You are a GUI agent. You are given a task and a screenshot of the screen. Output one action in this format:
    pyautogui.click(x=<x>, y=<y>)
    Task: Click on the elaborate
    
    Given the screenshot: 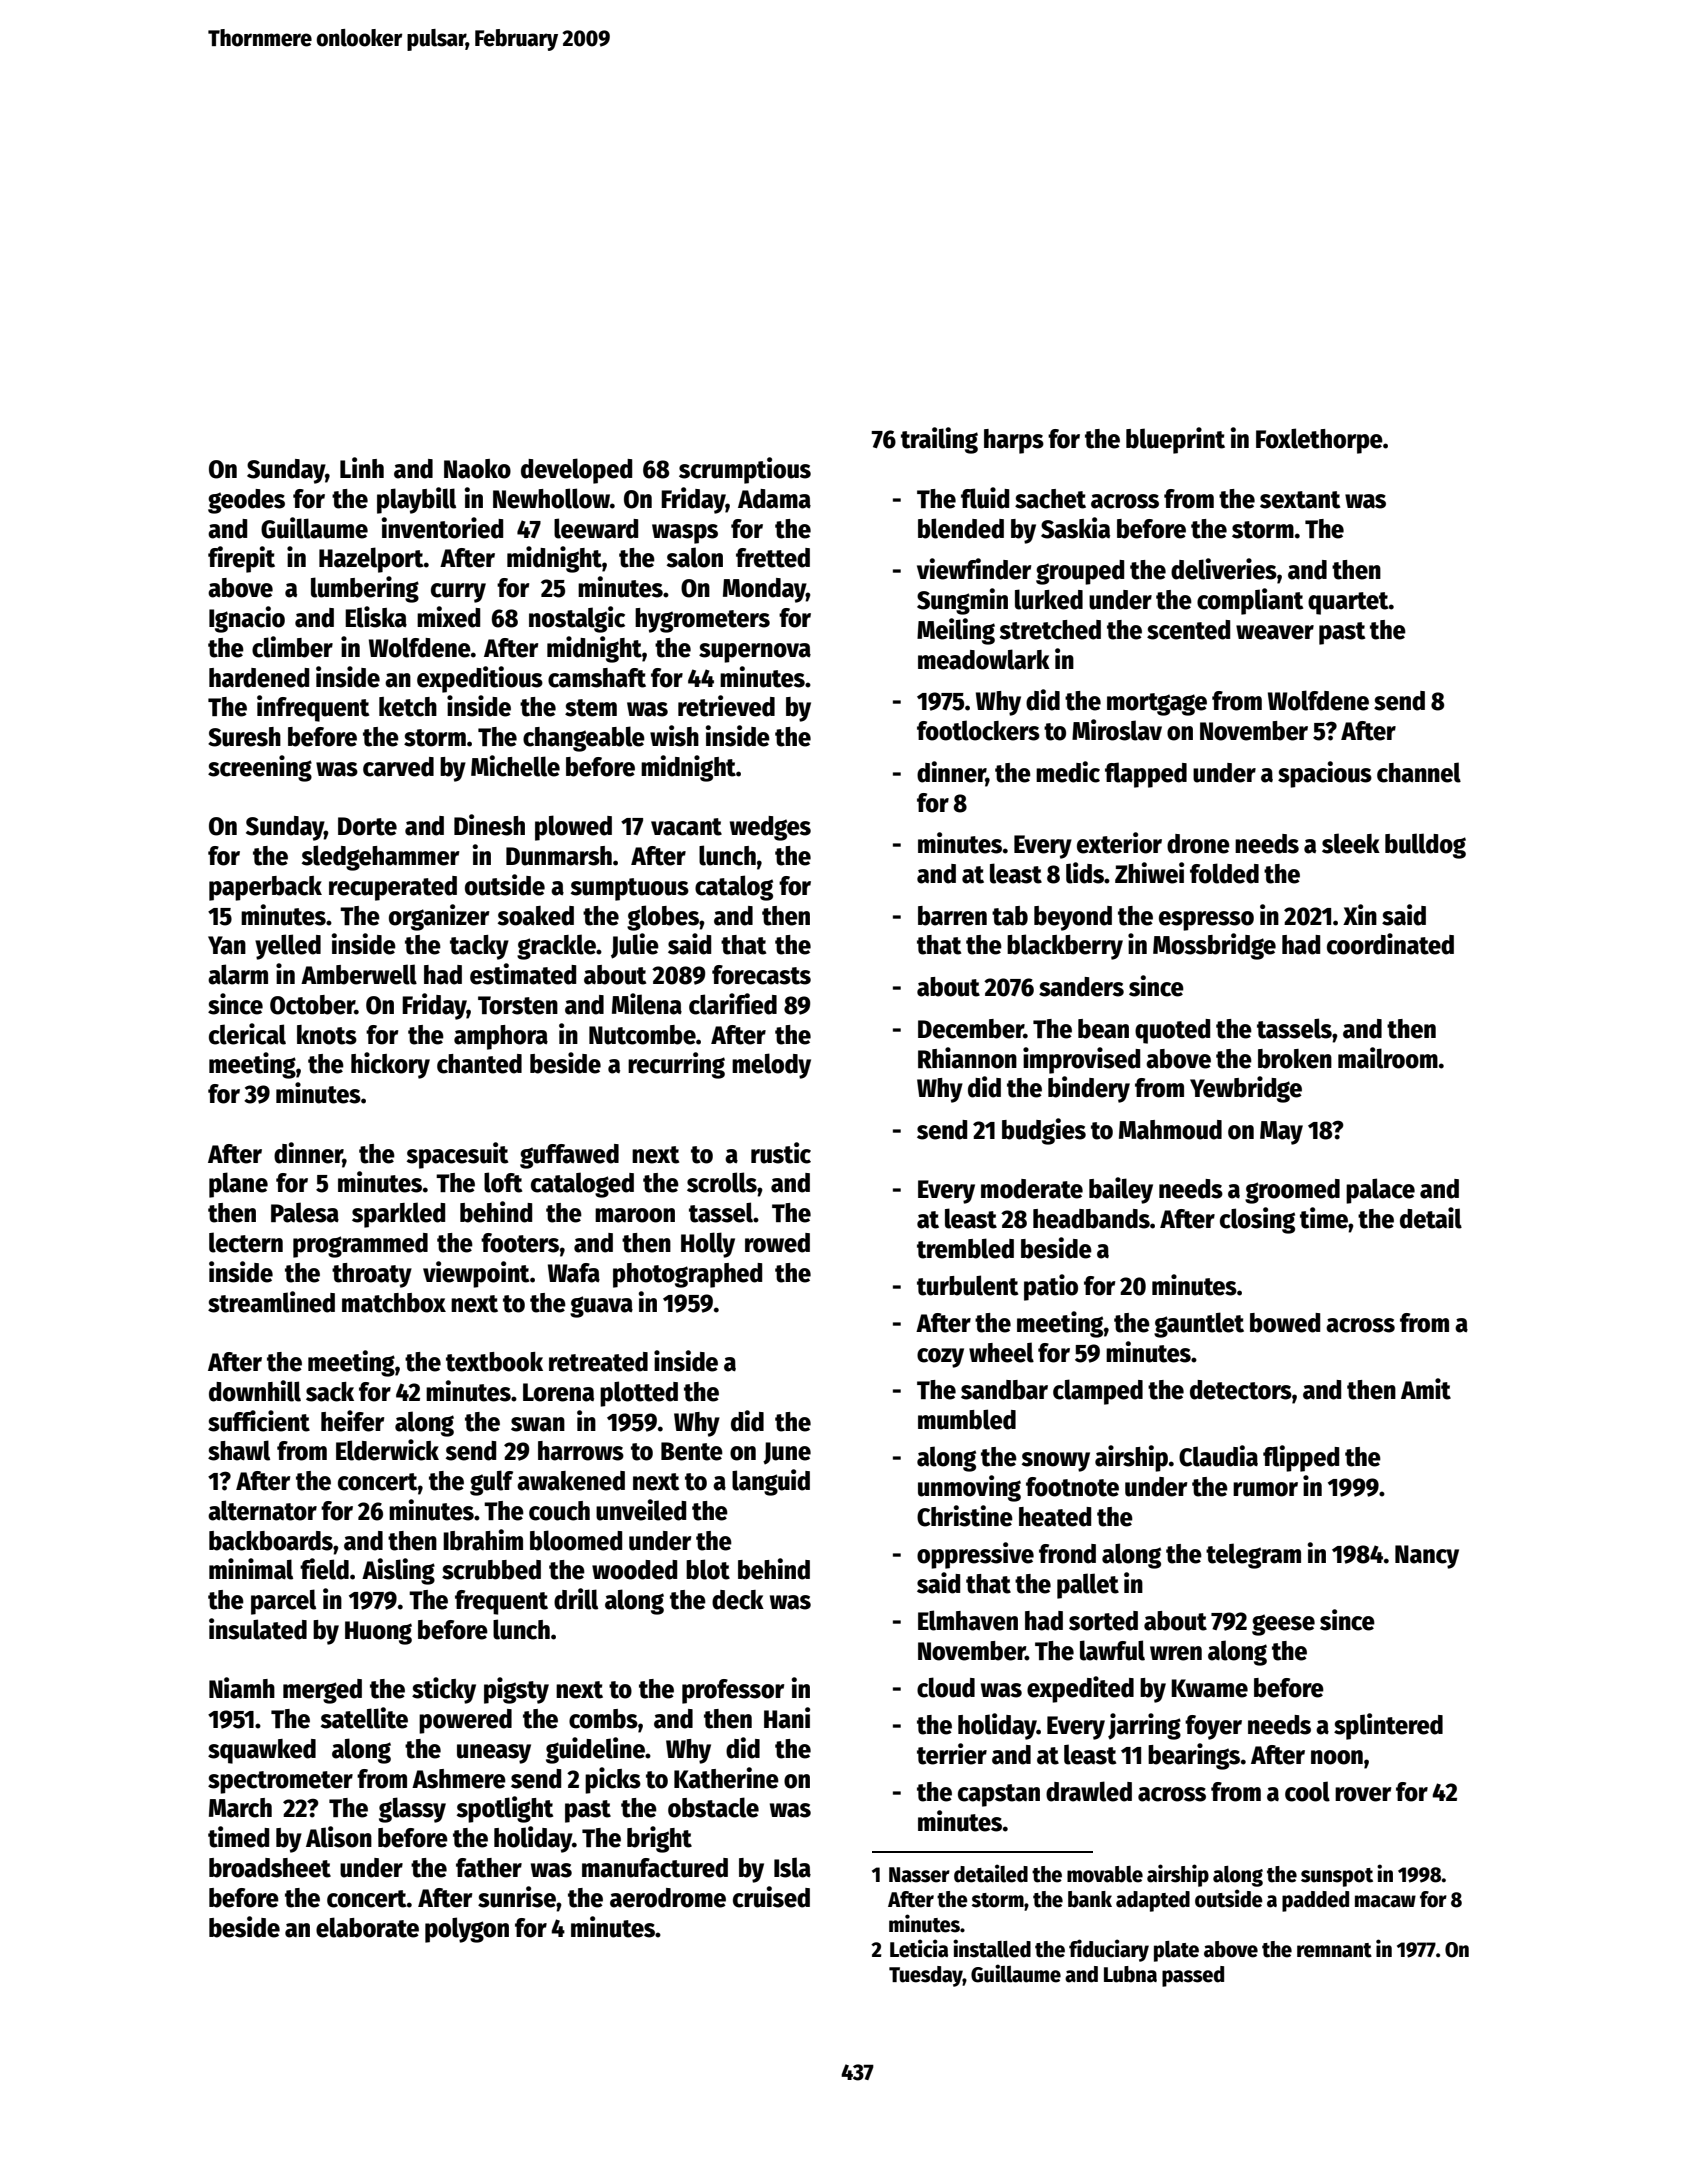 What is the action you would take?
    pyautogui.click(x=367, y=1927)
